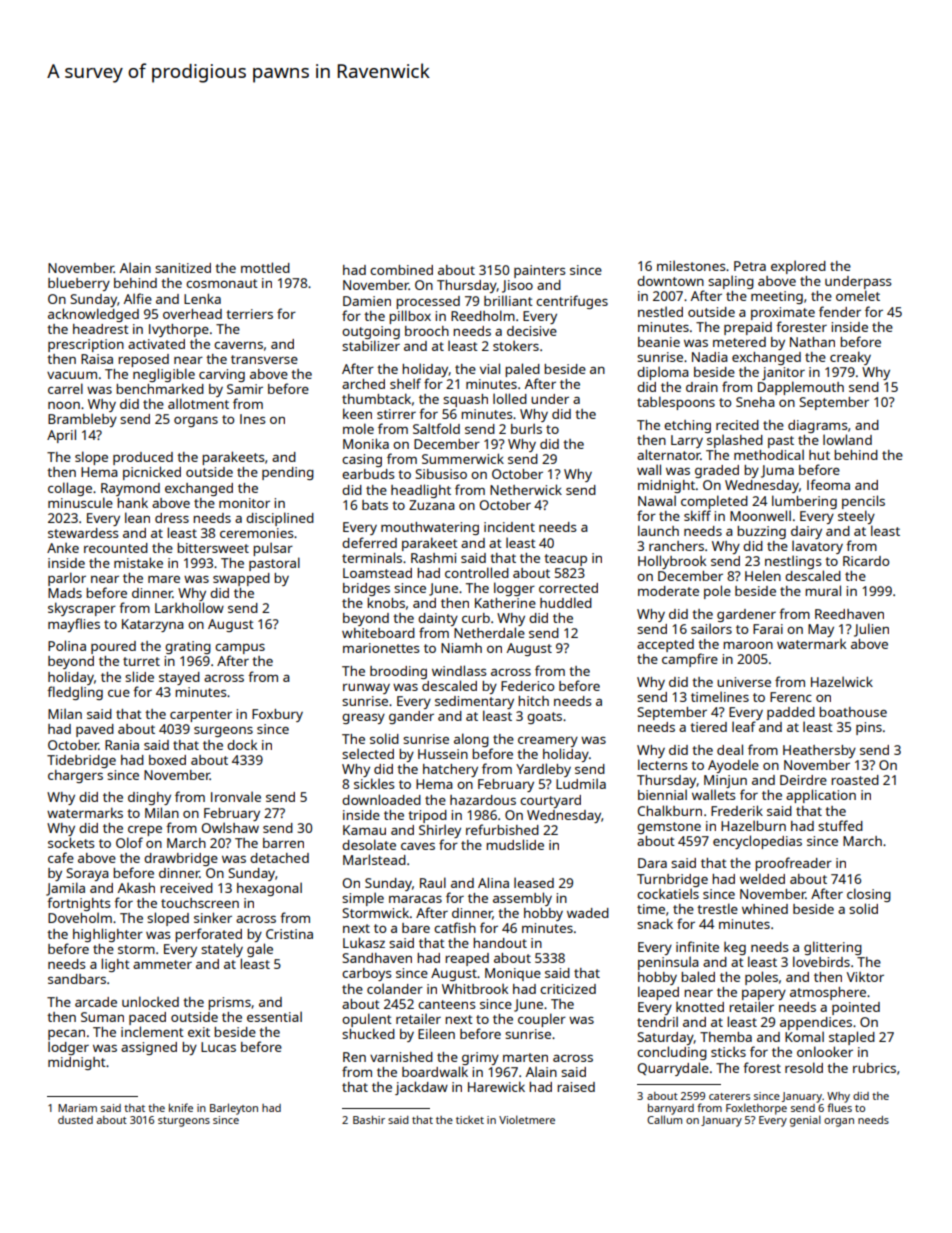 The width and height of the screenshot is (952, 1233). I want to click on Netherwick, so click(526, 489).
